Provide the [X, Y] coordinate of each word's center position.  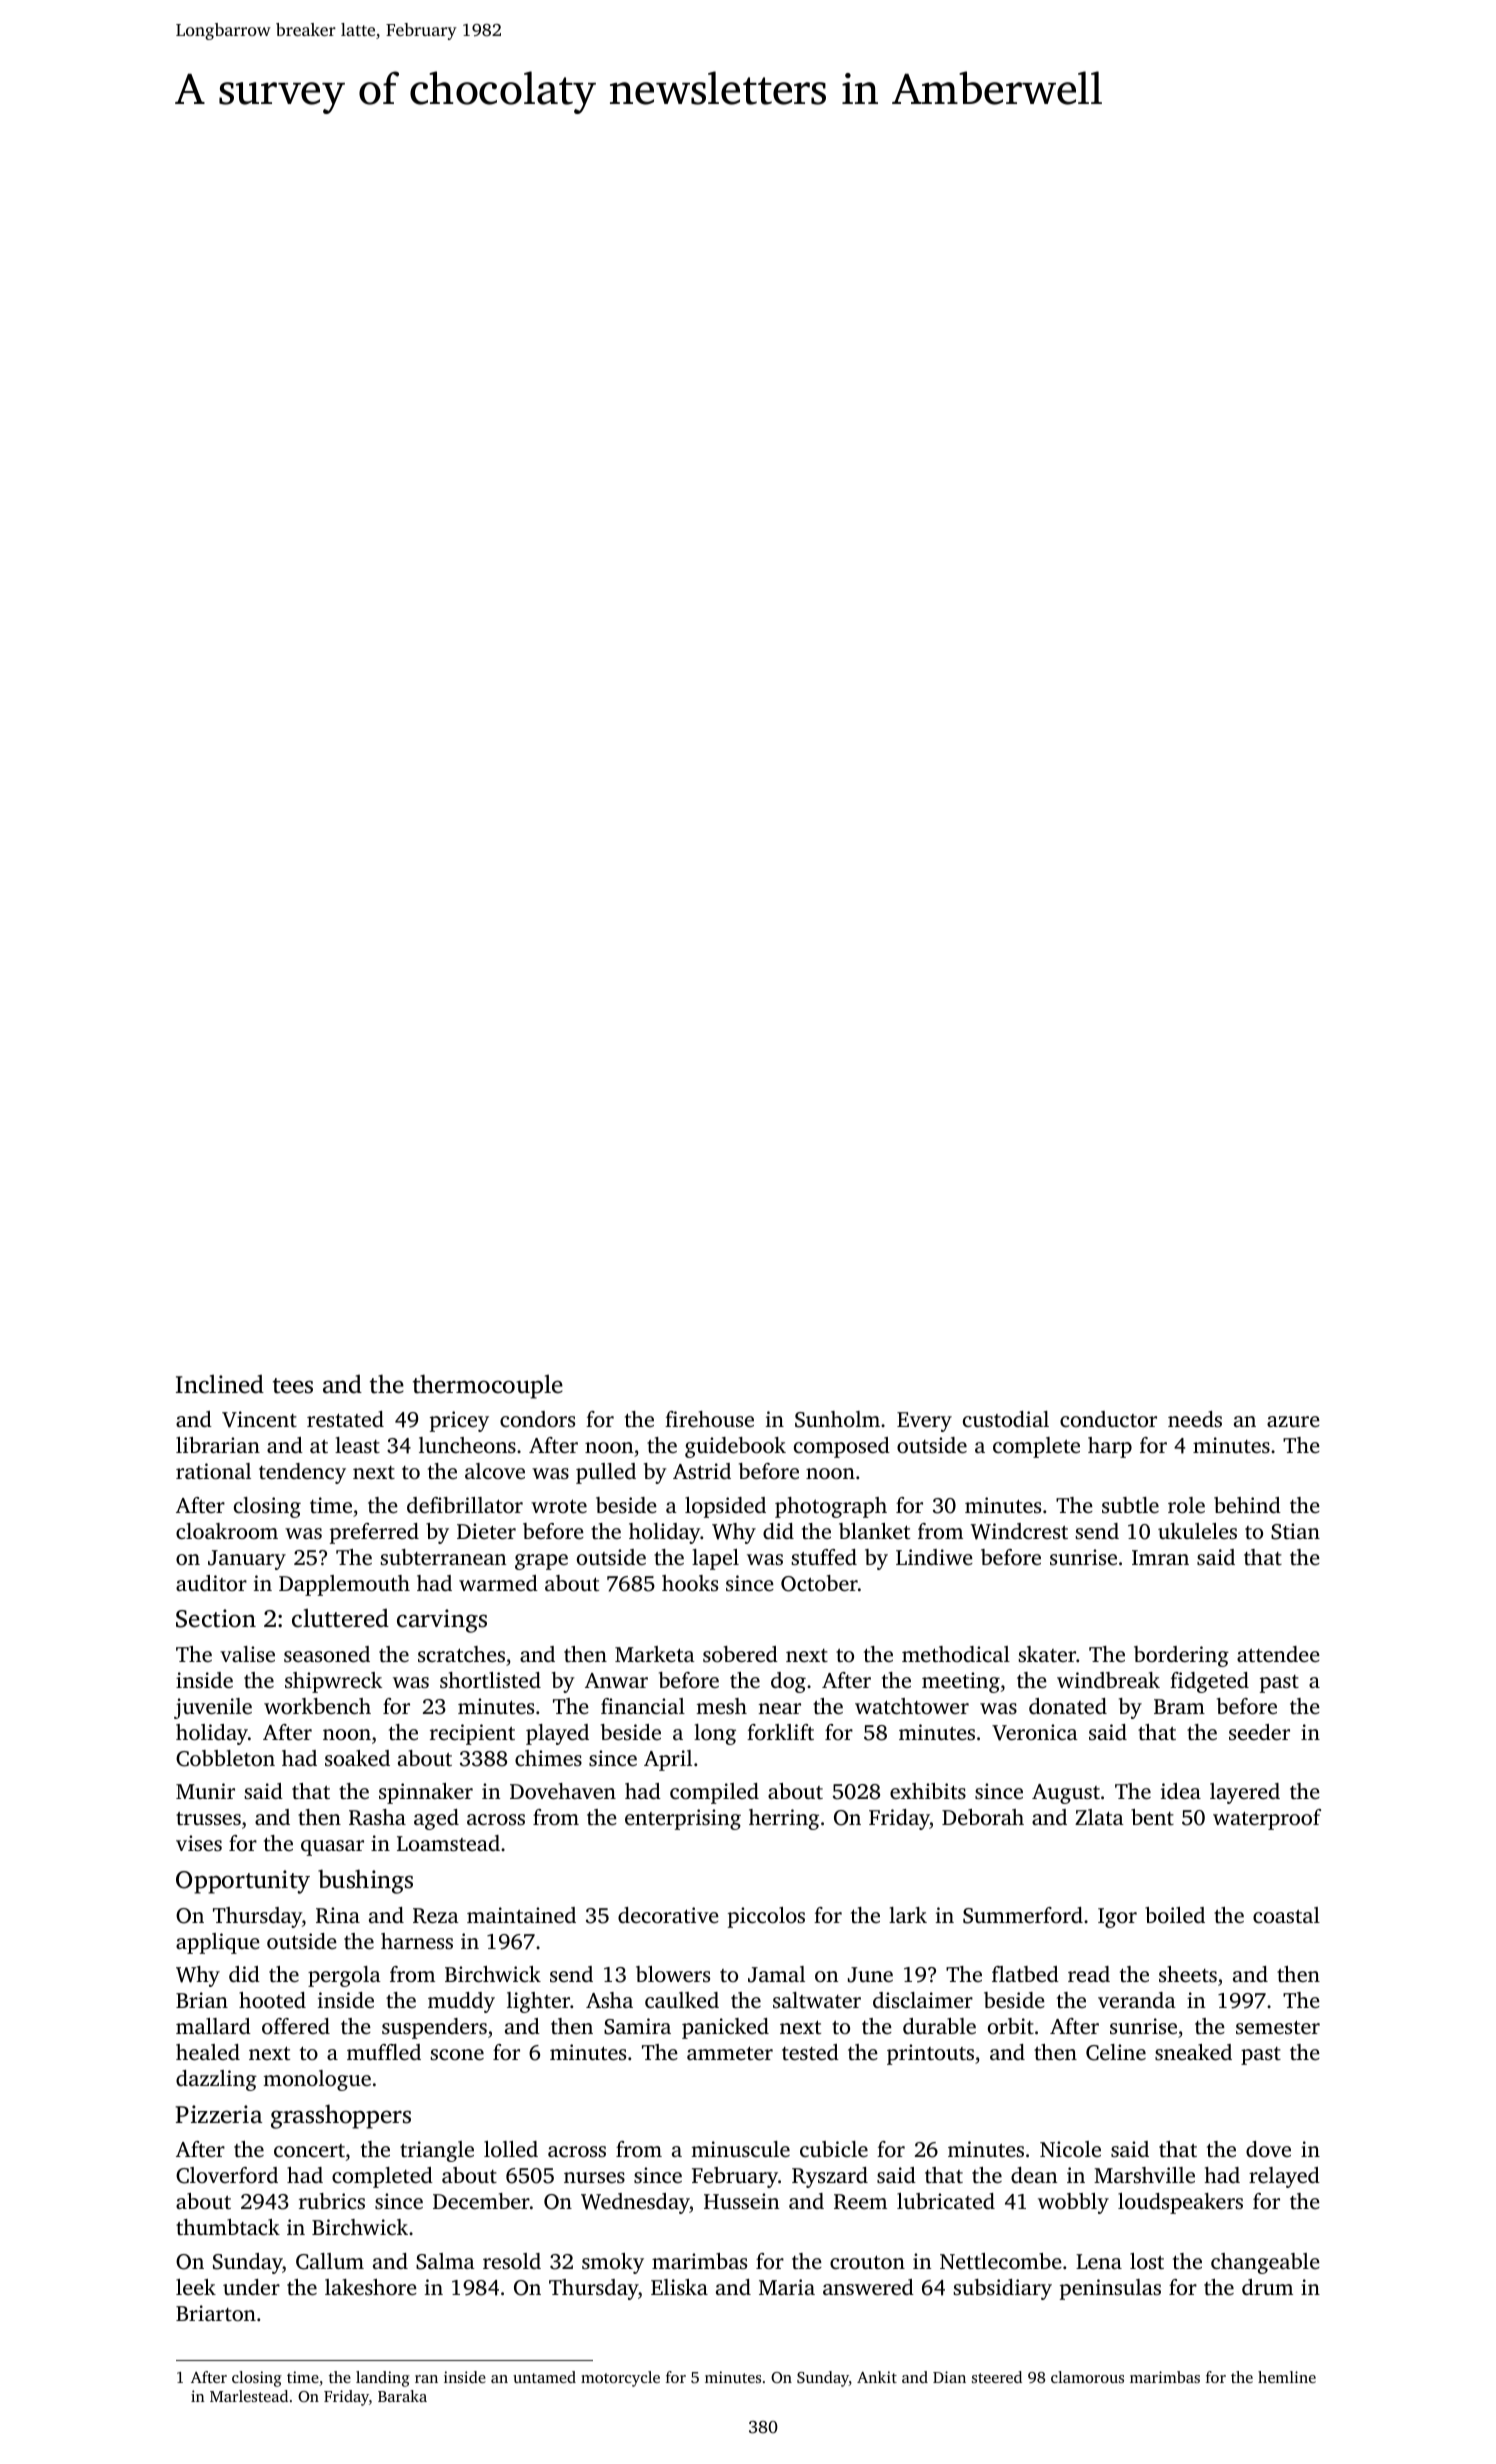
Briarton [216, 2313]
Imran [1160, 1557]
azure [1293, 1421]
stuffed [824, 1557]
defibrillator [465, 1505]
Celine [1116, 2052]
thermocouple [488, 1386]
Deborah [983, 1817]
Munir [205, 1791]
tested [810, 2052]
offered [296, 2026]
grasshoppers [341, 2116]
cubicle [834, 2149]
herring [784, 1819]
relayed [1284, 2177]
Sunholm [837, 1419]
